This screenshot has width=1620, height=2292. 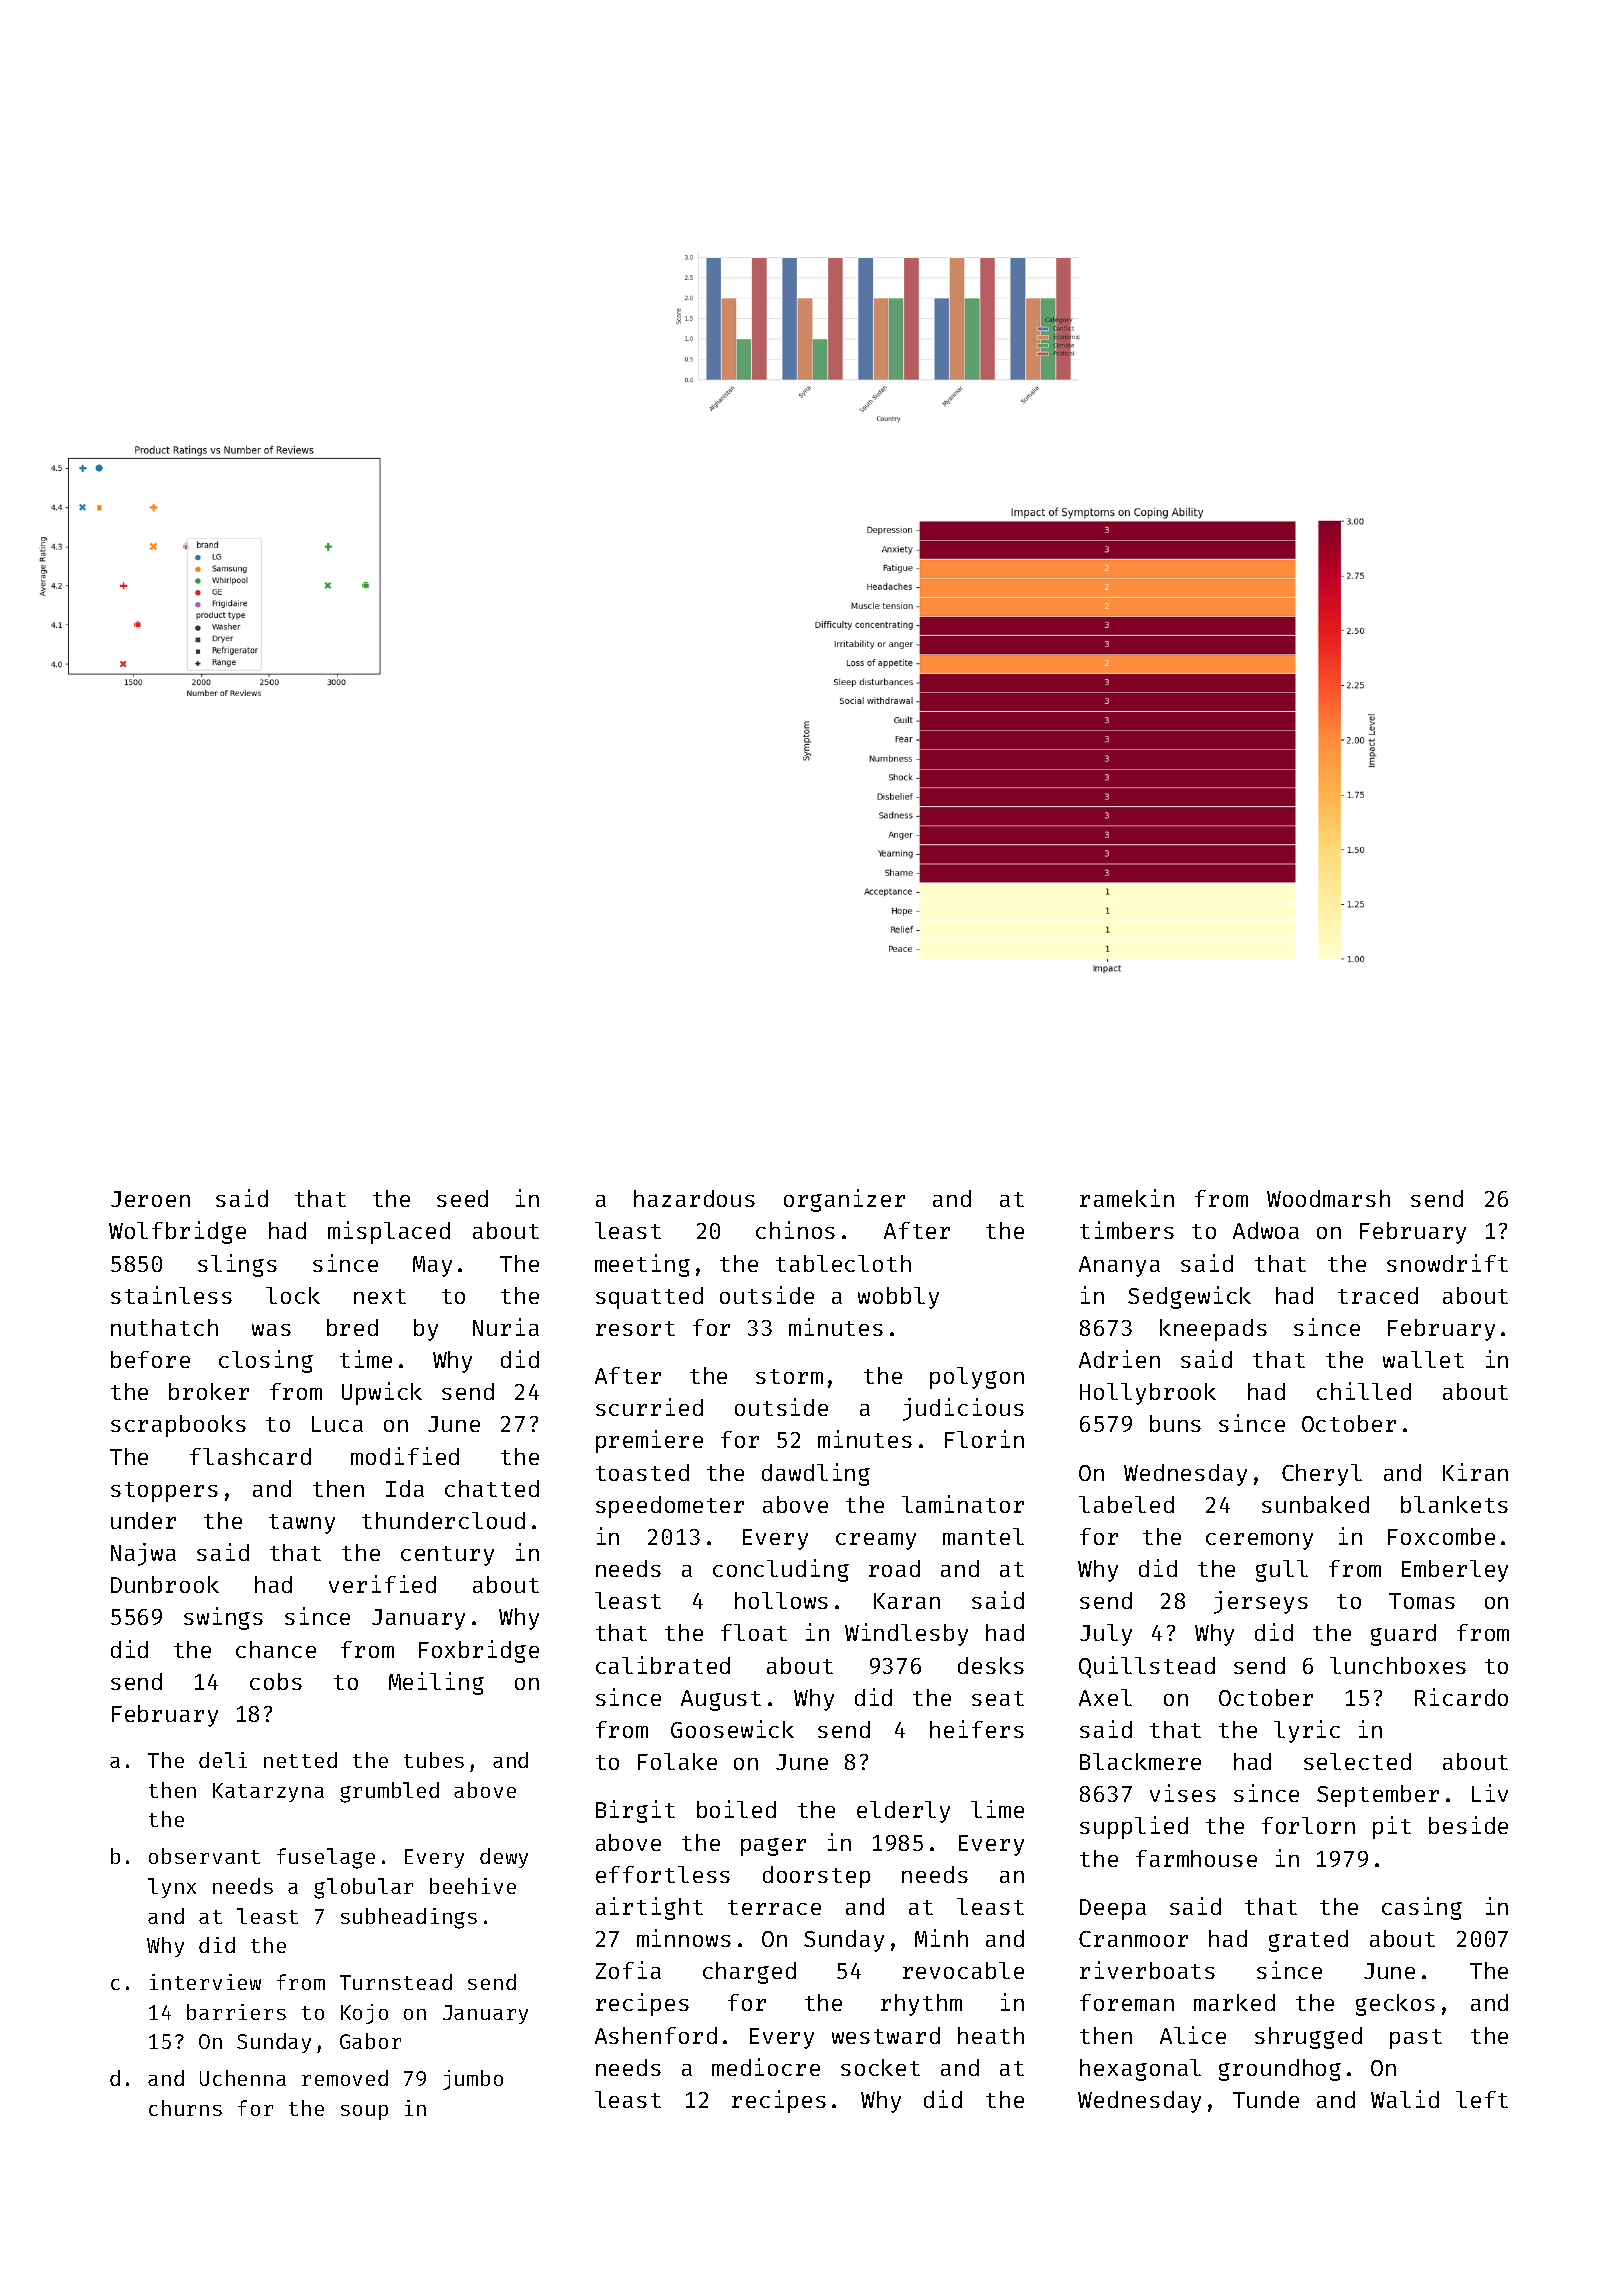 I want to click on chinos, so click(x=795, y=1230).
